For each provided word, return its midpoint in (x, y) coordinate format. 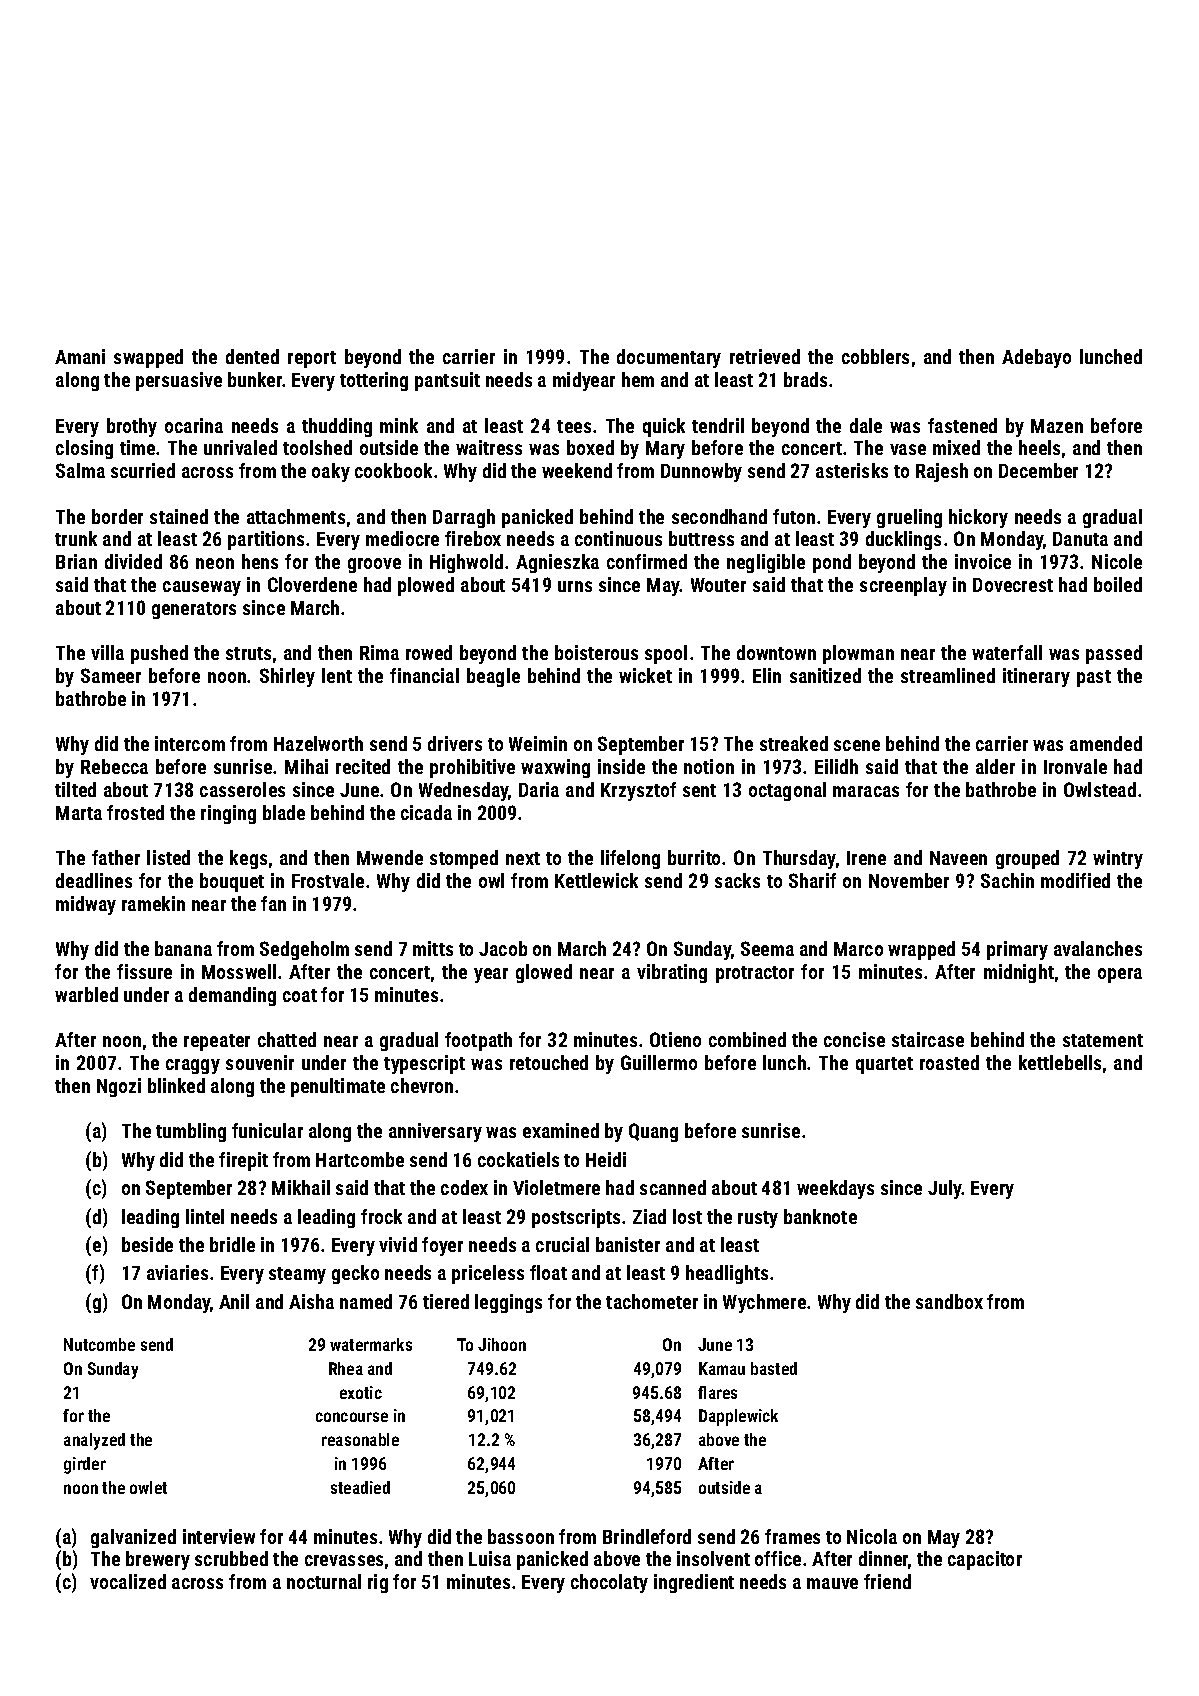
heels (1039, 447)
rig (378, 1583)
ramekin (153, 903)
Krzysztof (638, 791)
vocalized (128, 1581)
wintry (1118, 859)
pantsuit (447, 381)
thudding (337, 427)
